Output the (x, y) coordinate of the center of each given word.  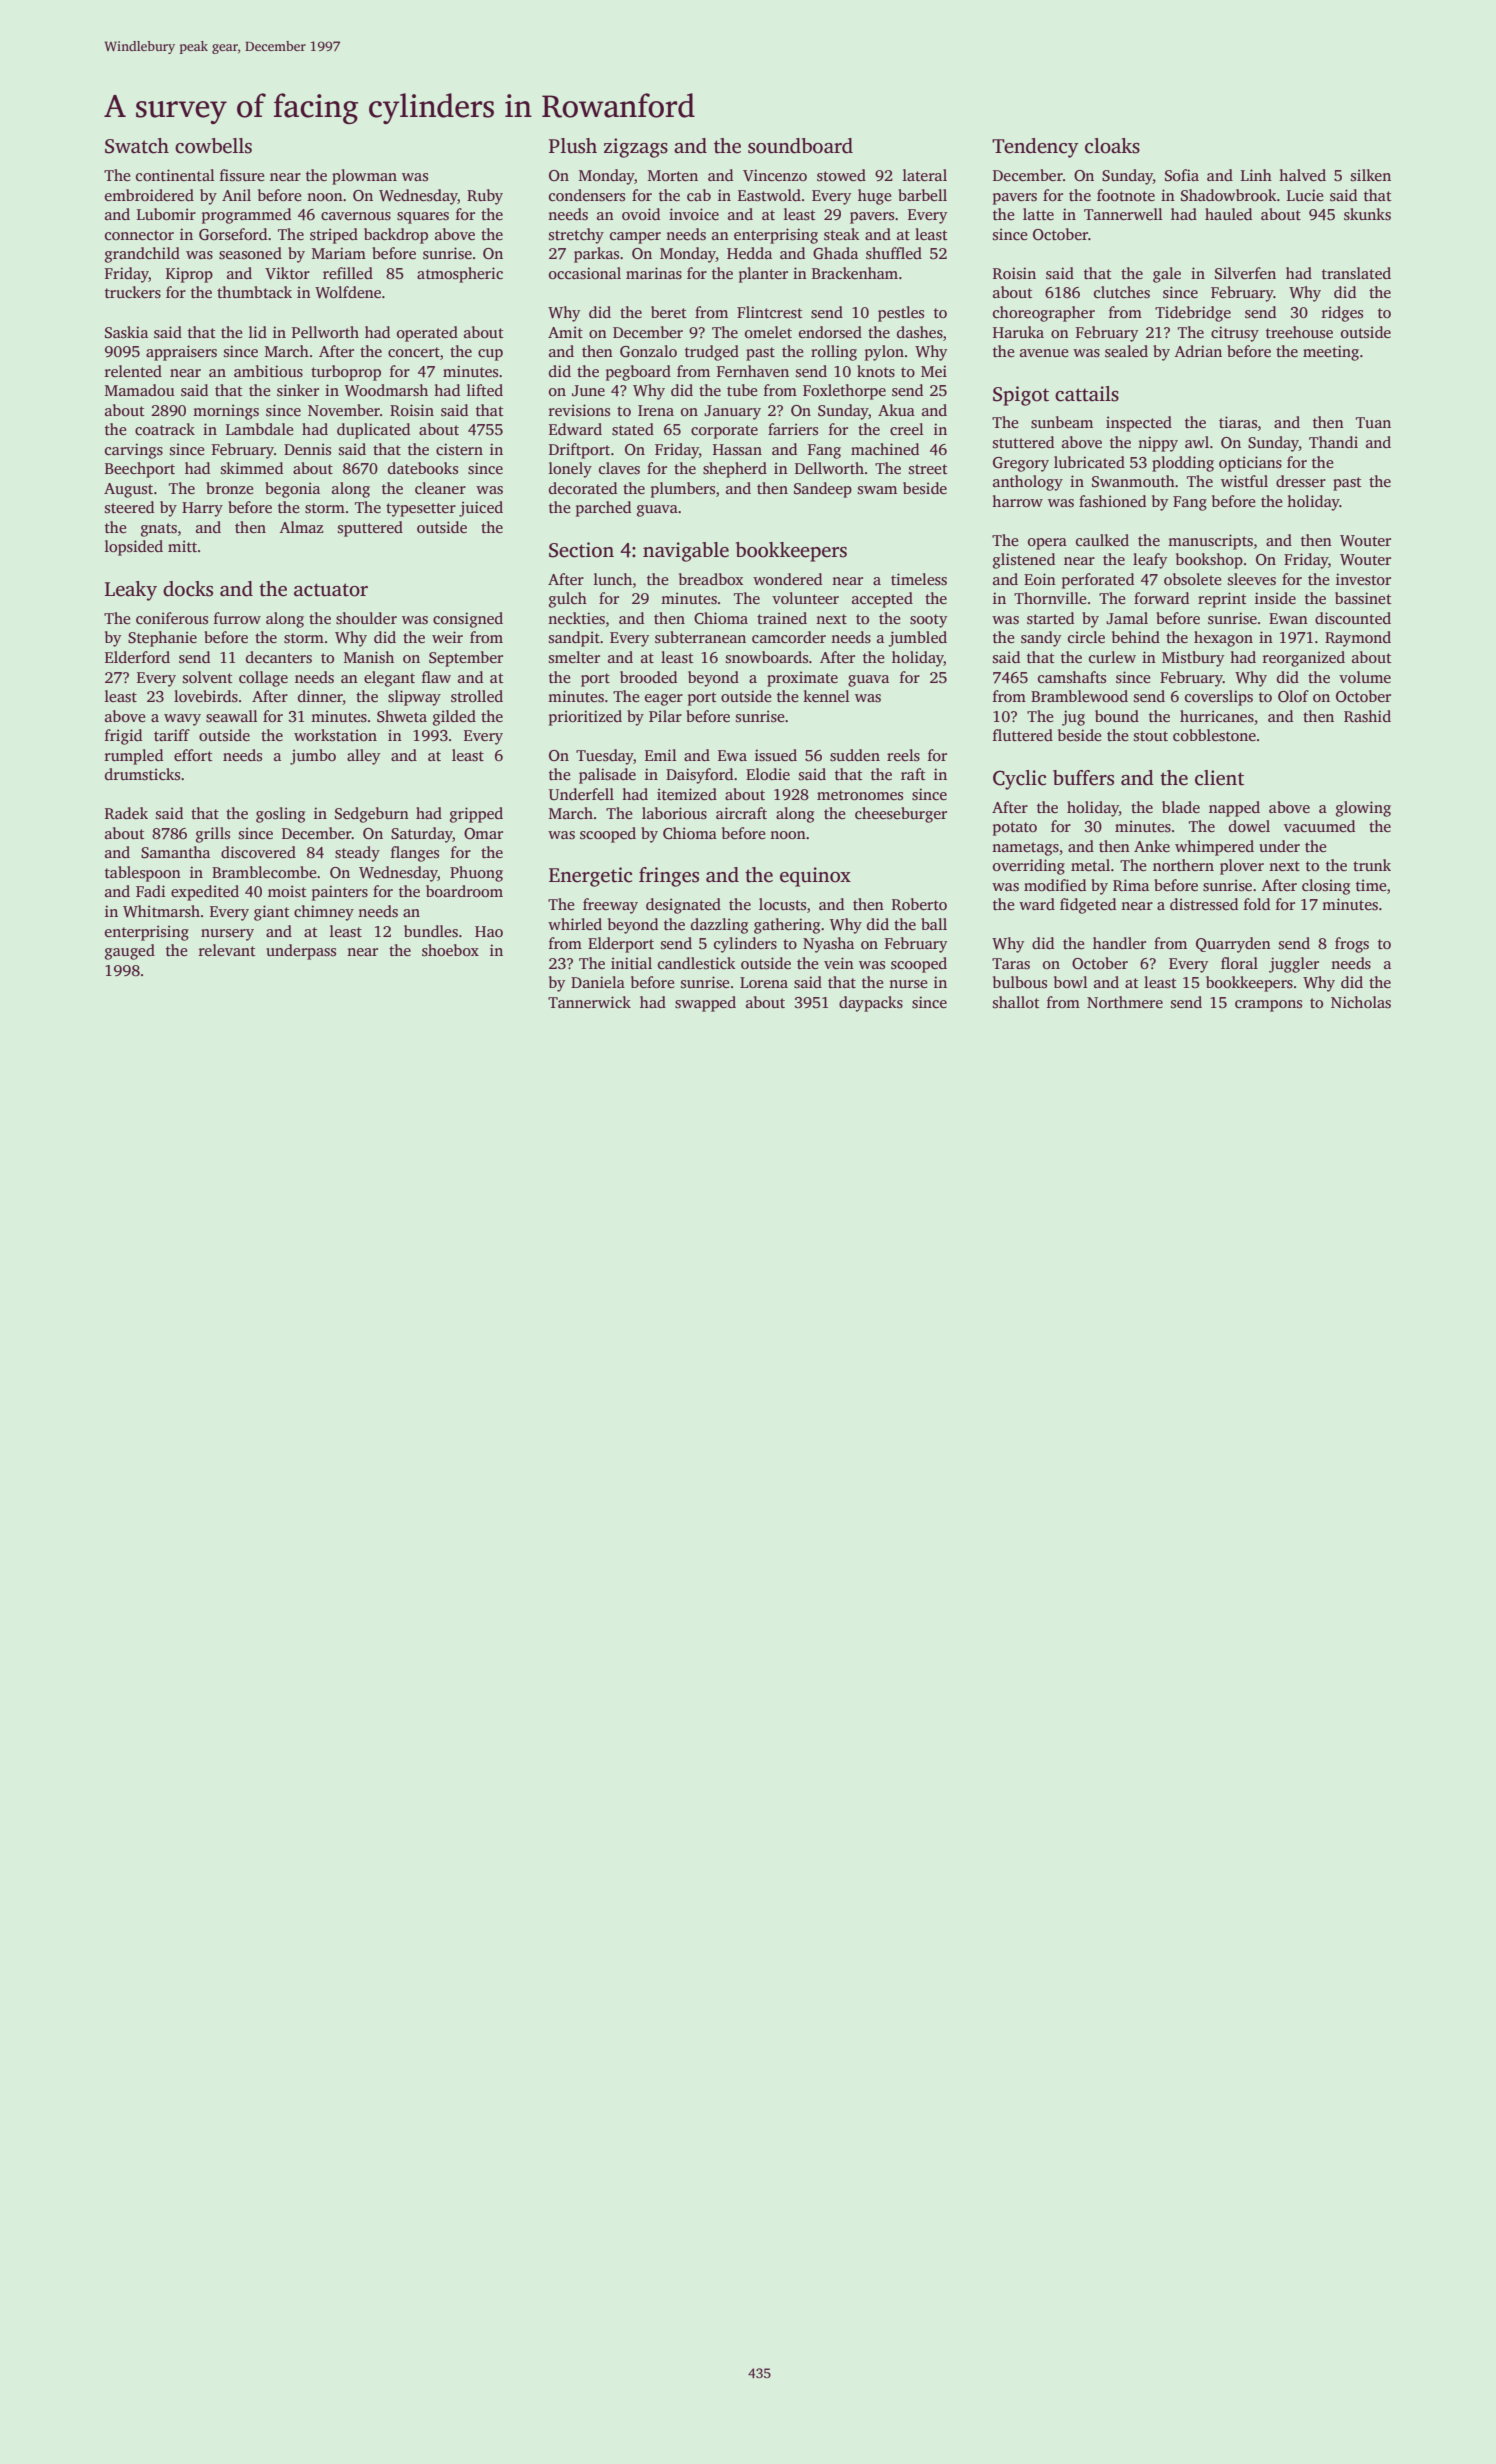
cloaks (1112, 146)
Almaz (301, 527)
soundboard (800, 146)
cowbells (213, 146)
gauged (130, 952)
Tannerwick (589, 1002)
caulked (1102, 540)
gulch (568, 600)
